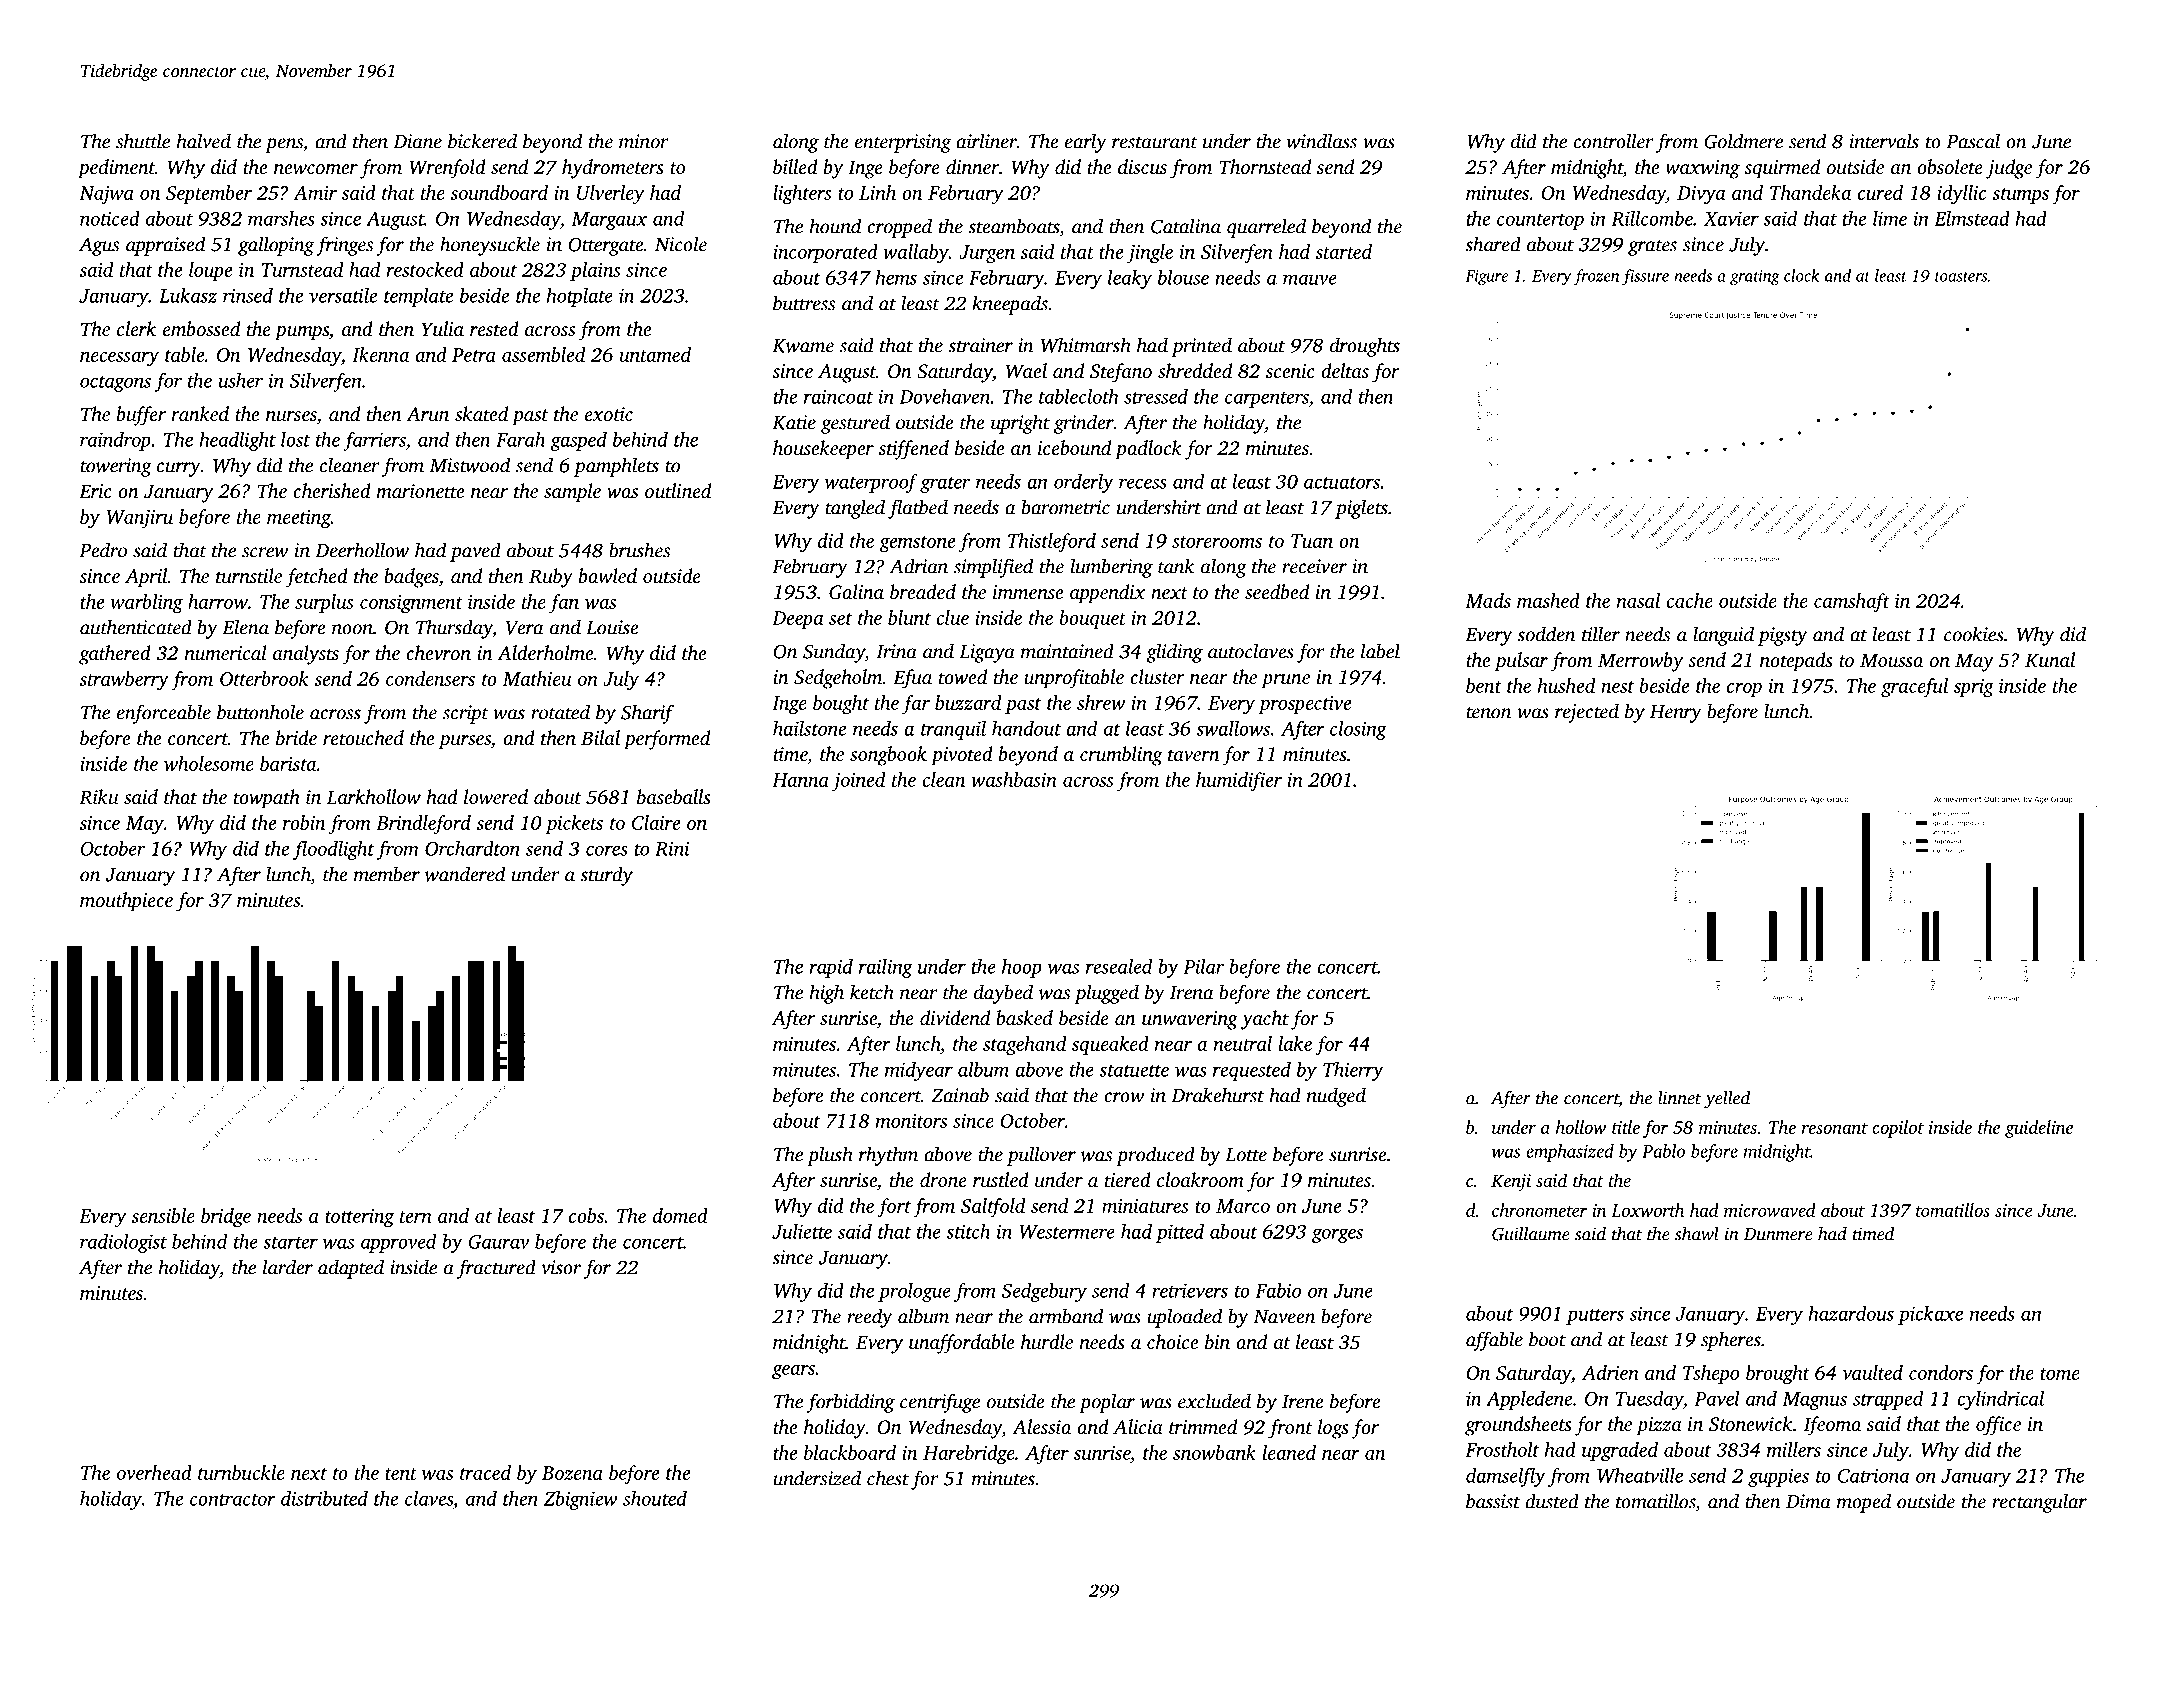 The height and width of the screenshot is (1683, 2178). I want to click on lake, so click(1295, 1043).
